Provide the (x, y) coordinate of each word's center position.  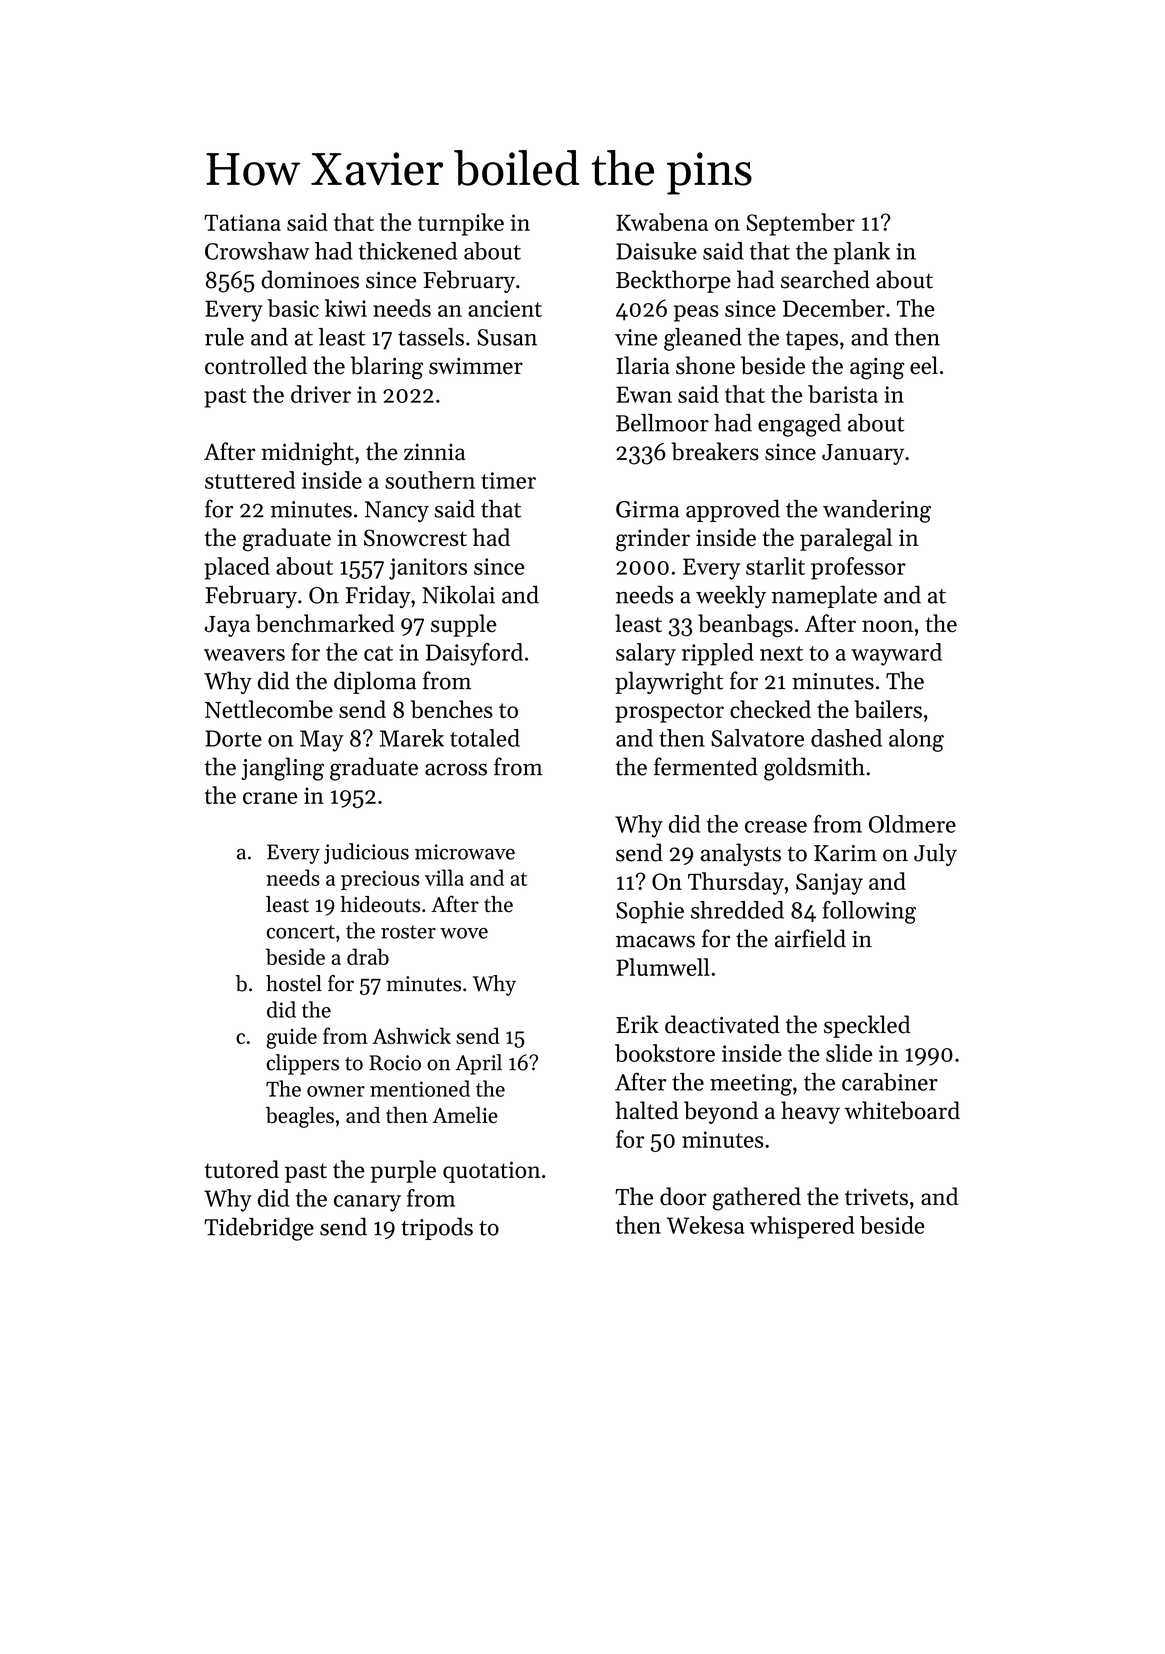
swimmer (476, 366)
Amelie (465, 1115)
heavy (810, 1112)
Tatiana (242, 222)
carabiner (890, 1082)
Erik (637, 1024)
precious (380, 880)
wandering (877, 511)
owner (336, 1091)
